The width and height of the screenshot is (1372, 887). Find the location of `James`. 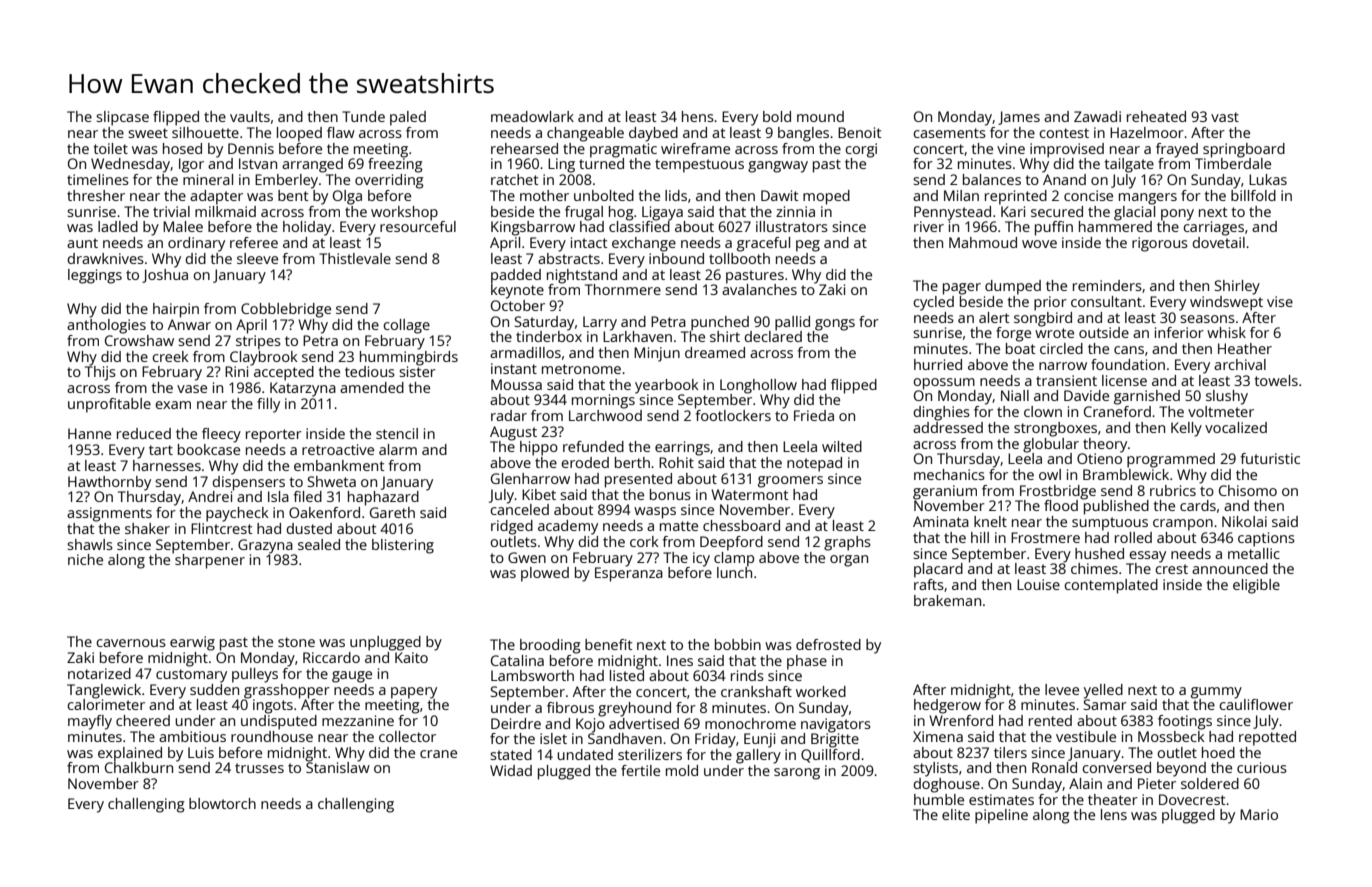

James is located at coordinates (1019, 118).
